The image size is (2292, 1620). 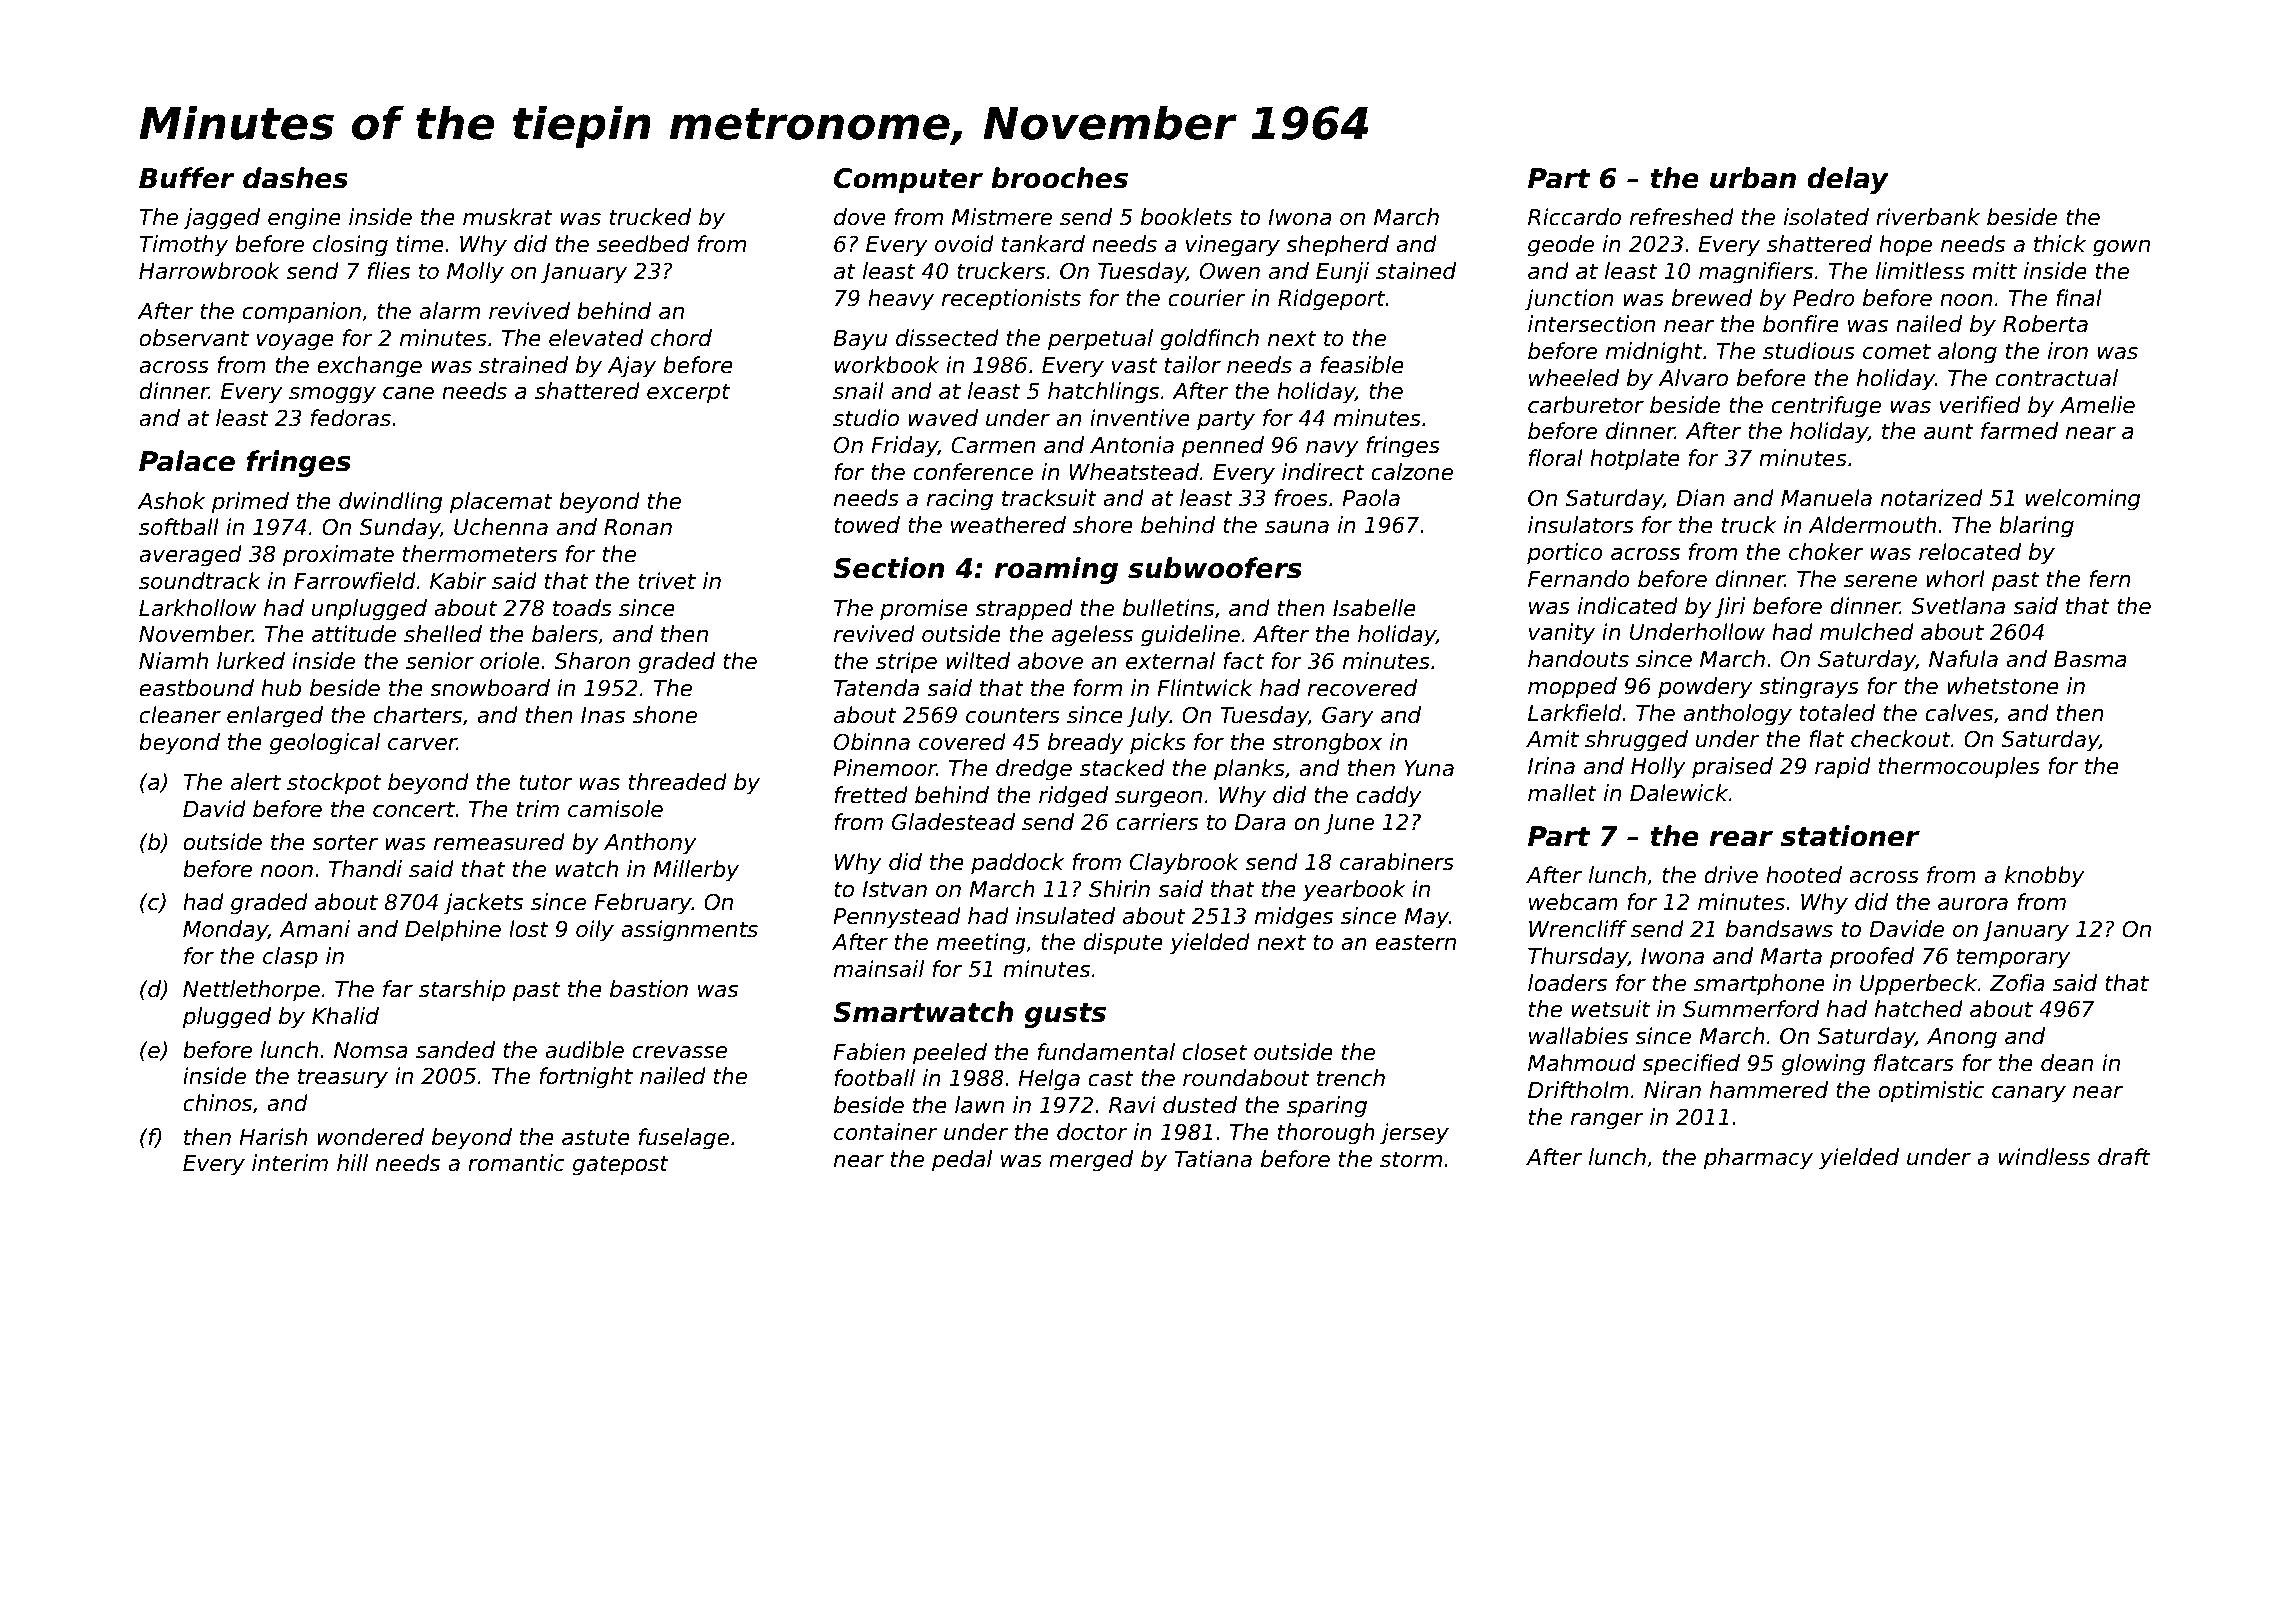 What do you see at coordinates (1826, 217) in the screenshot?
I see `isolated` at bounding box center [1826, 217].
